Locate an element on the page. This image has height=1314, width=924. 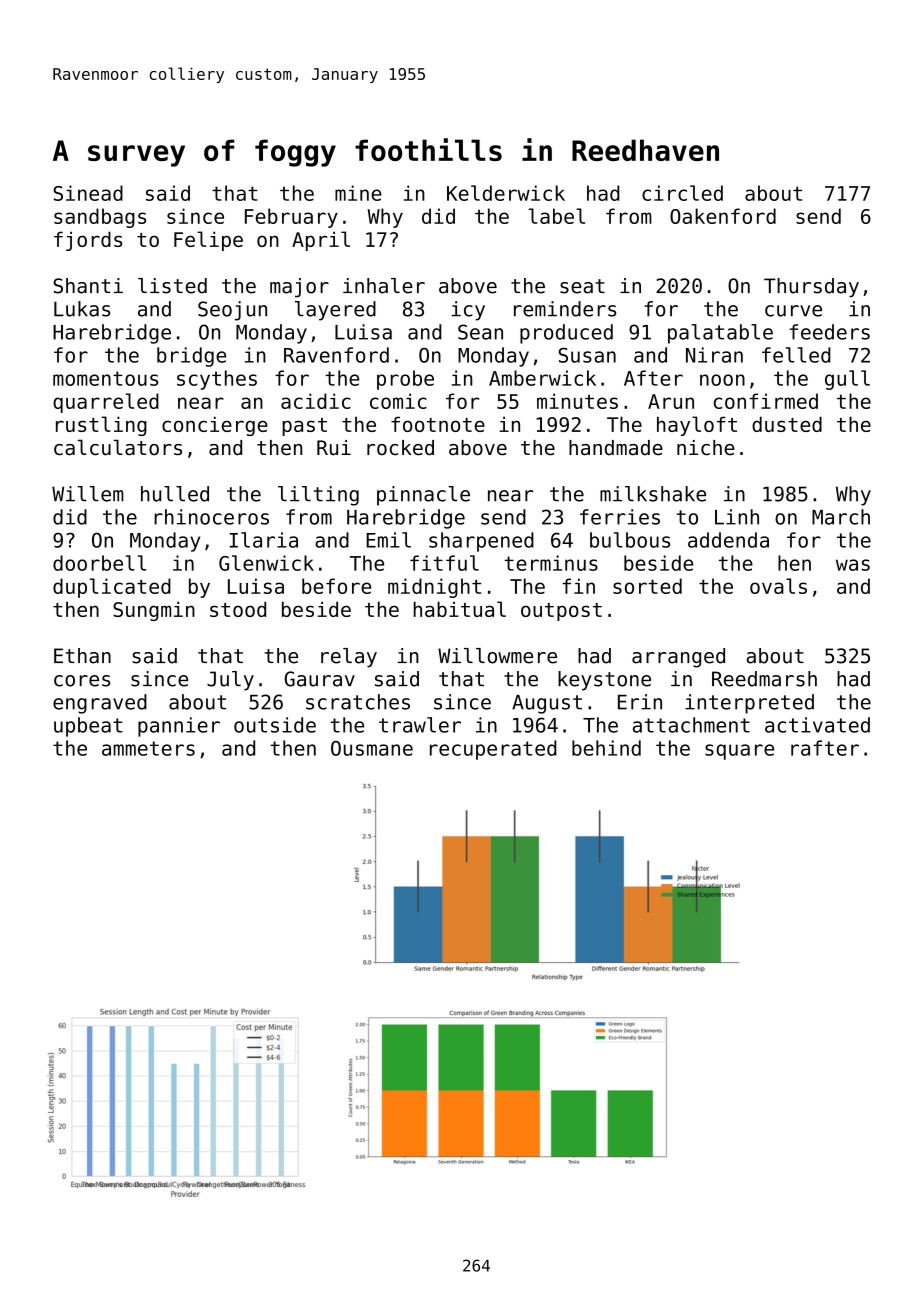
sandbags is located at coordinates (100, 218).
